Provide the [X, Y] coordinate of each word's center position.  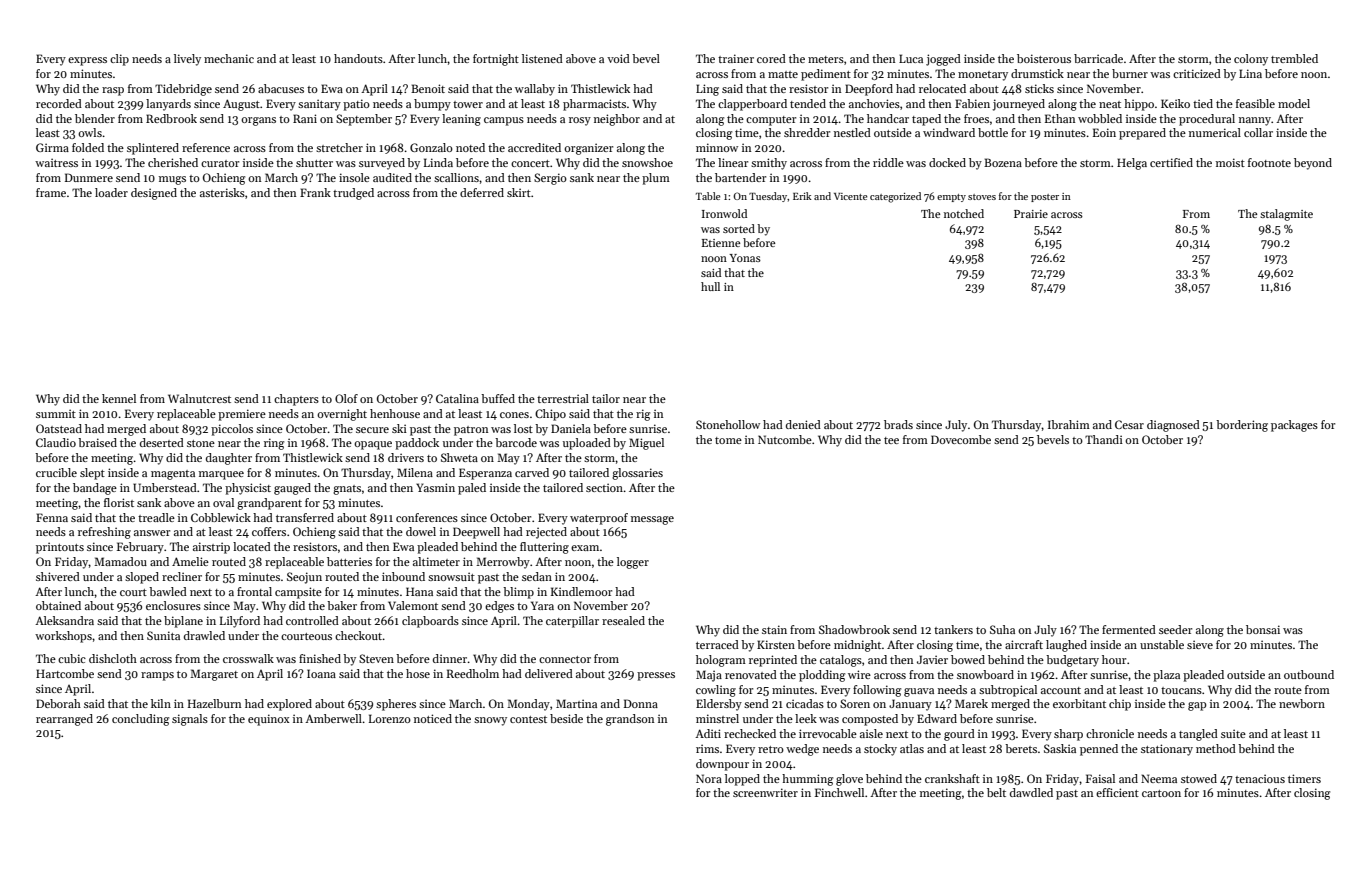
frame [51, 192]
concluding [140, 720]
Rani [305, 118]
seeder [1175, 629]
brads [898, 424]
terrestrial [563, 398]
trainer [736, 58]
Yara [542, 605]
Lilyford [240, 622]
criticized [1197, 73]
